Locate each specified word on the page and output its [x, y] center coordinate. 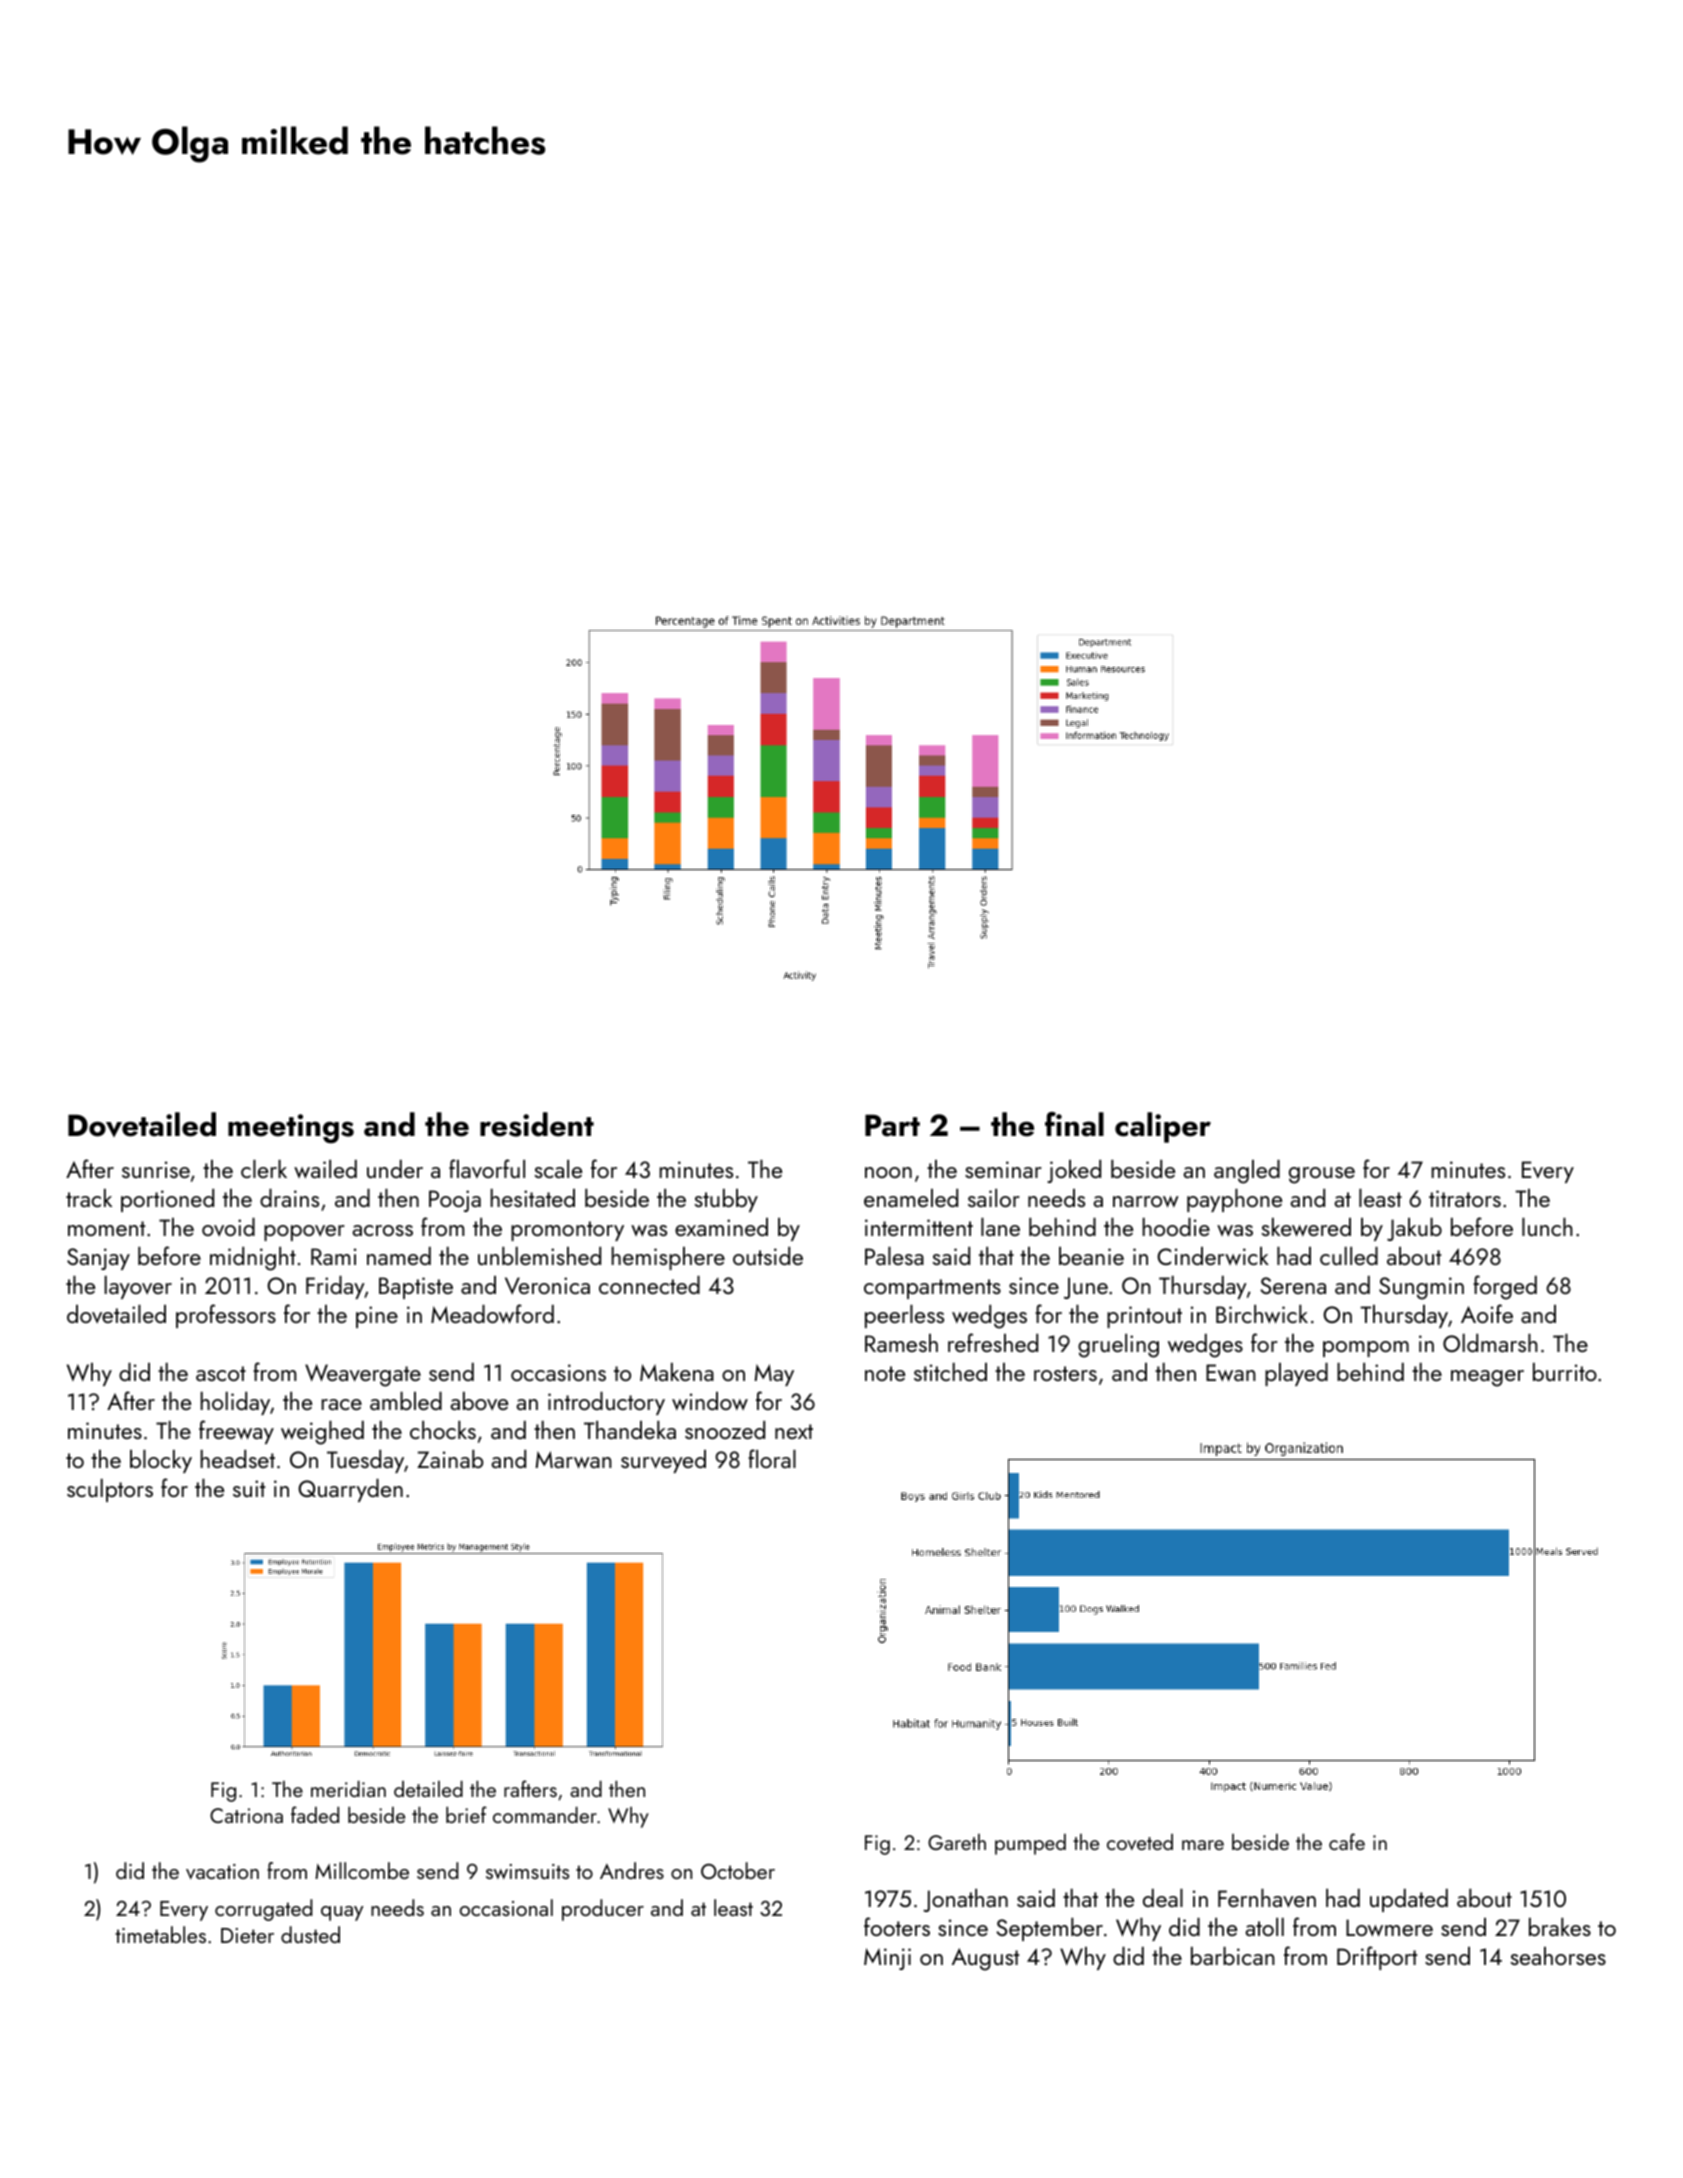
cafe [1347, 1841]
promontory [567, 1231]
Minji [887, 1959]
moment [107, 1228]
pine [377, 1317]
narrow [1146, 1202]
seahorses [1558, 1956]
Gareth [957, 1842]
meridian [348, 1789]
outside [768, 1256]
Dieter [247, 1935]
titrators [1465, 1198]
